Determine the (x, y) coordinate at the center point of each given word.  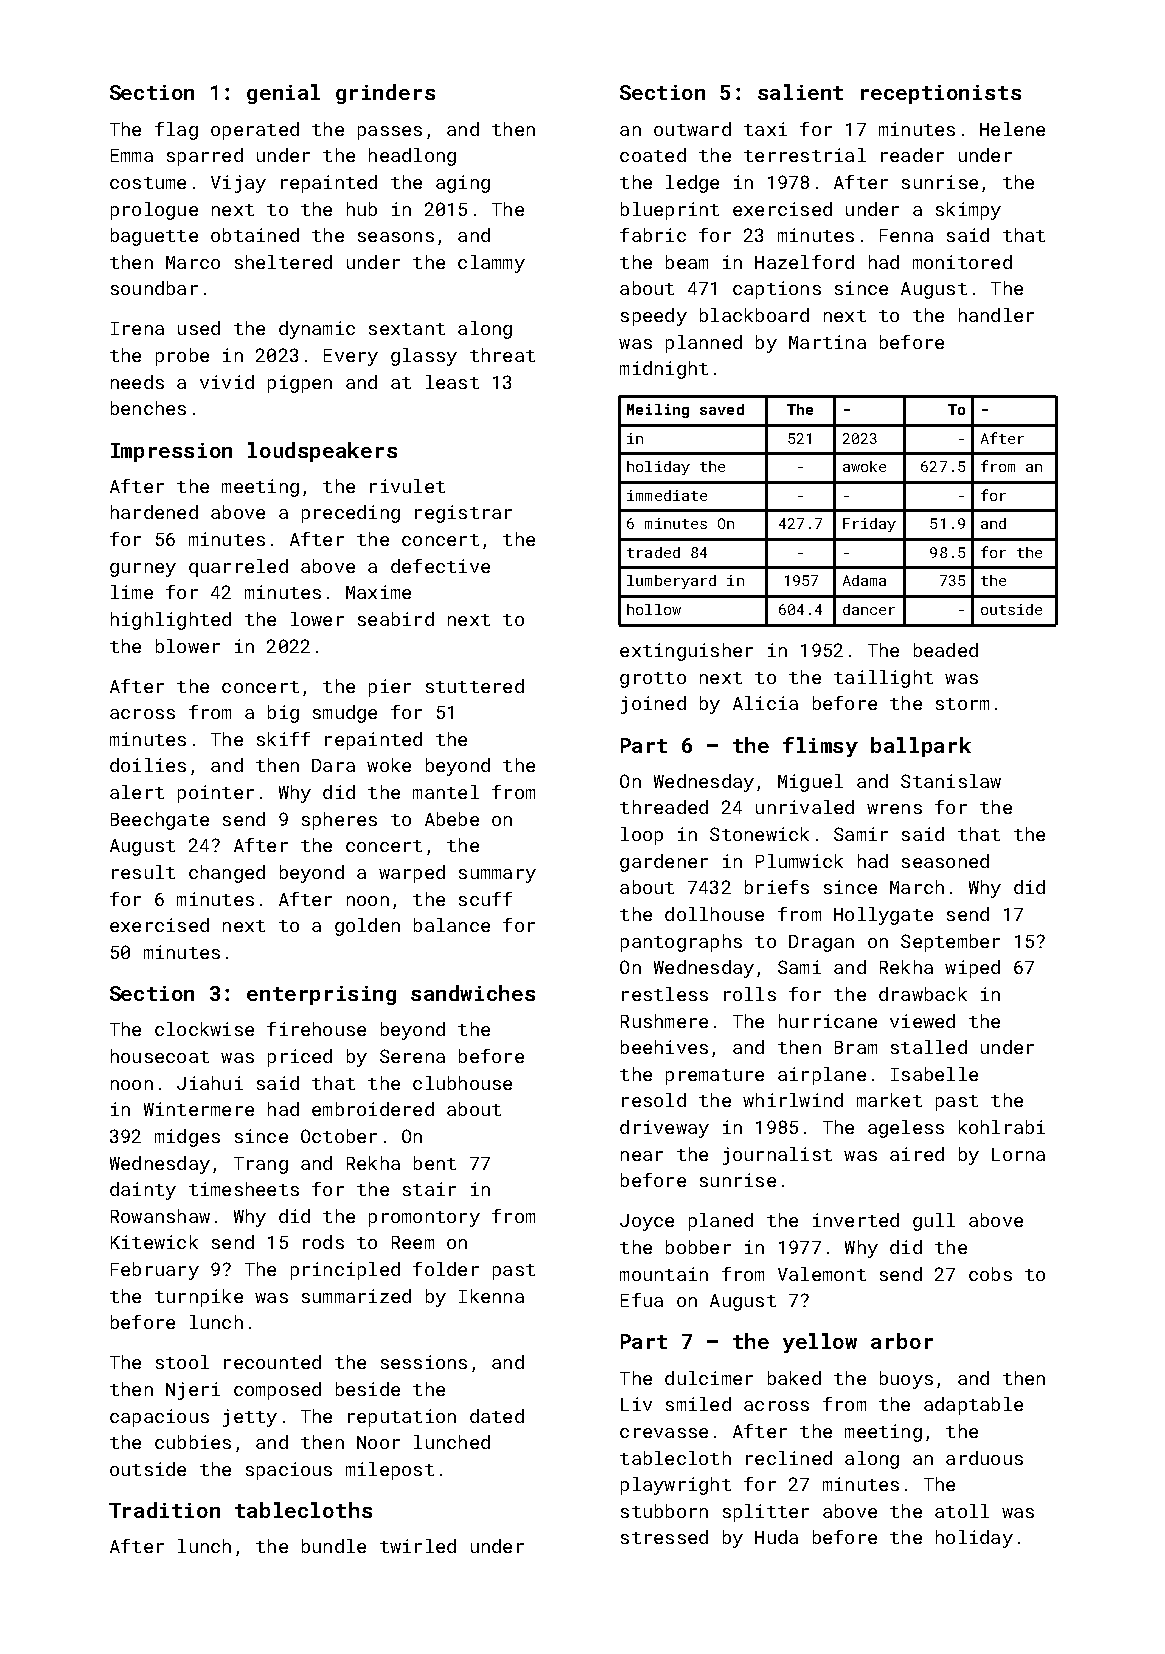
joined (653, 705)
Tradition (164, 1510)
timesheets (244, 1189)
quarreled (238, 568)
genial (283, 94)
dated (497, 1416)
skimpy (968, 211)
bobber (698, 1247)
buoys (906, 1380)
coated (653, 155)
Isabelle (934, 1074)
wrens (894, 809)
